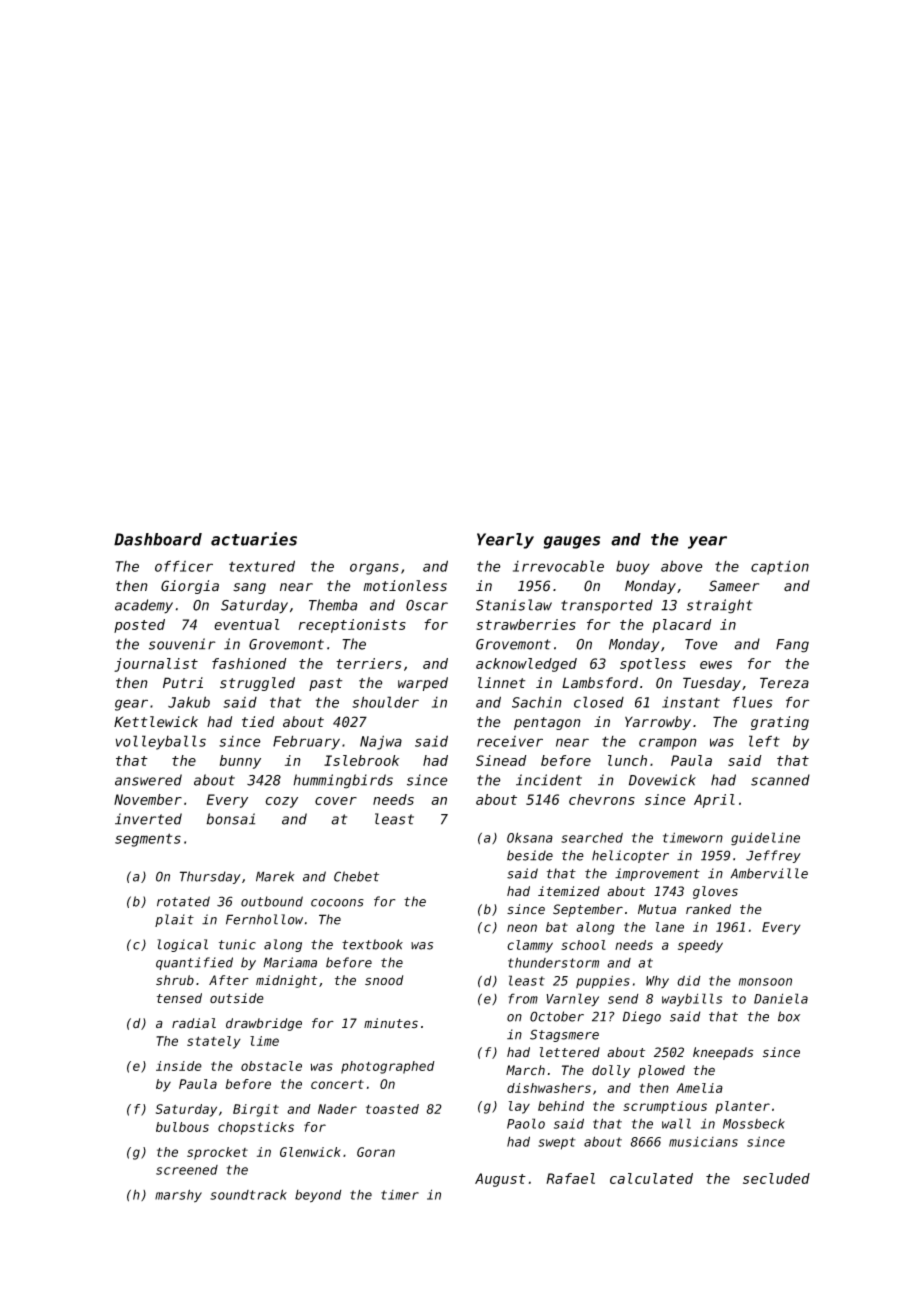  Describe the element at coordinates (178, 1196) in the page. I see `marshy` at that location.
